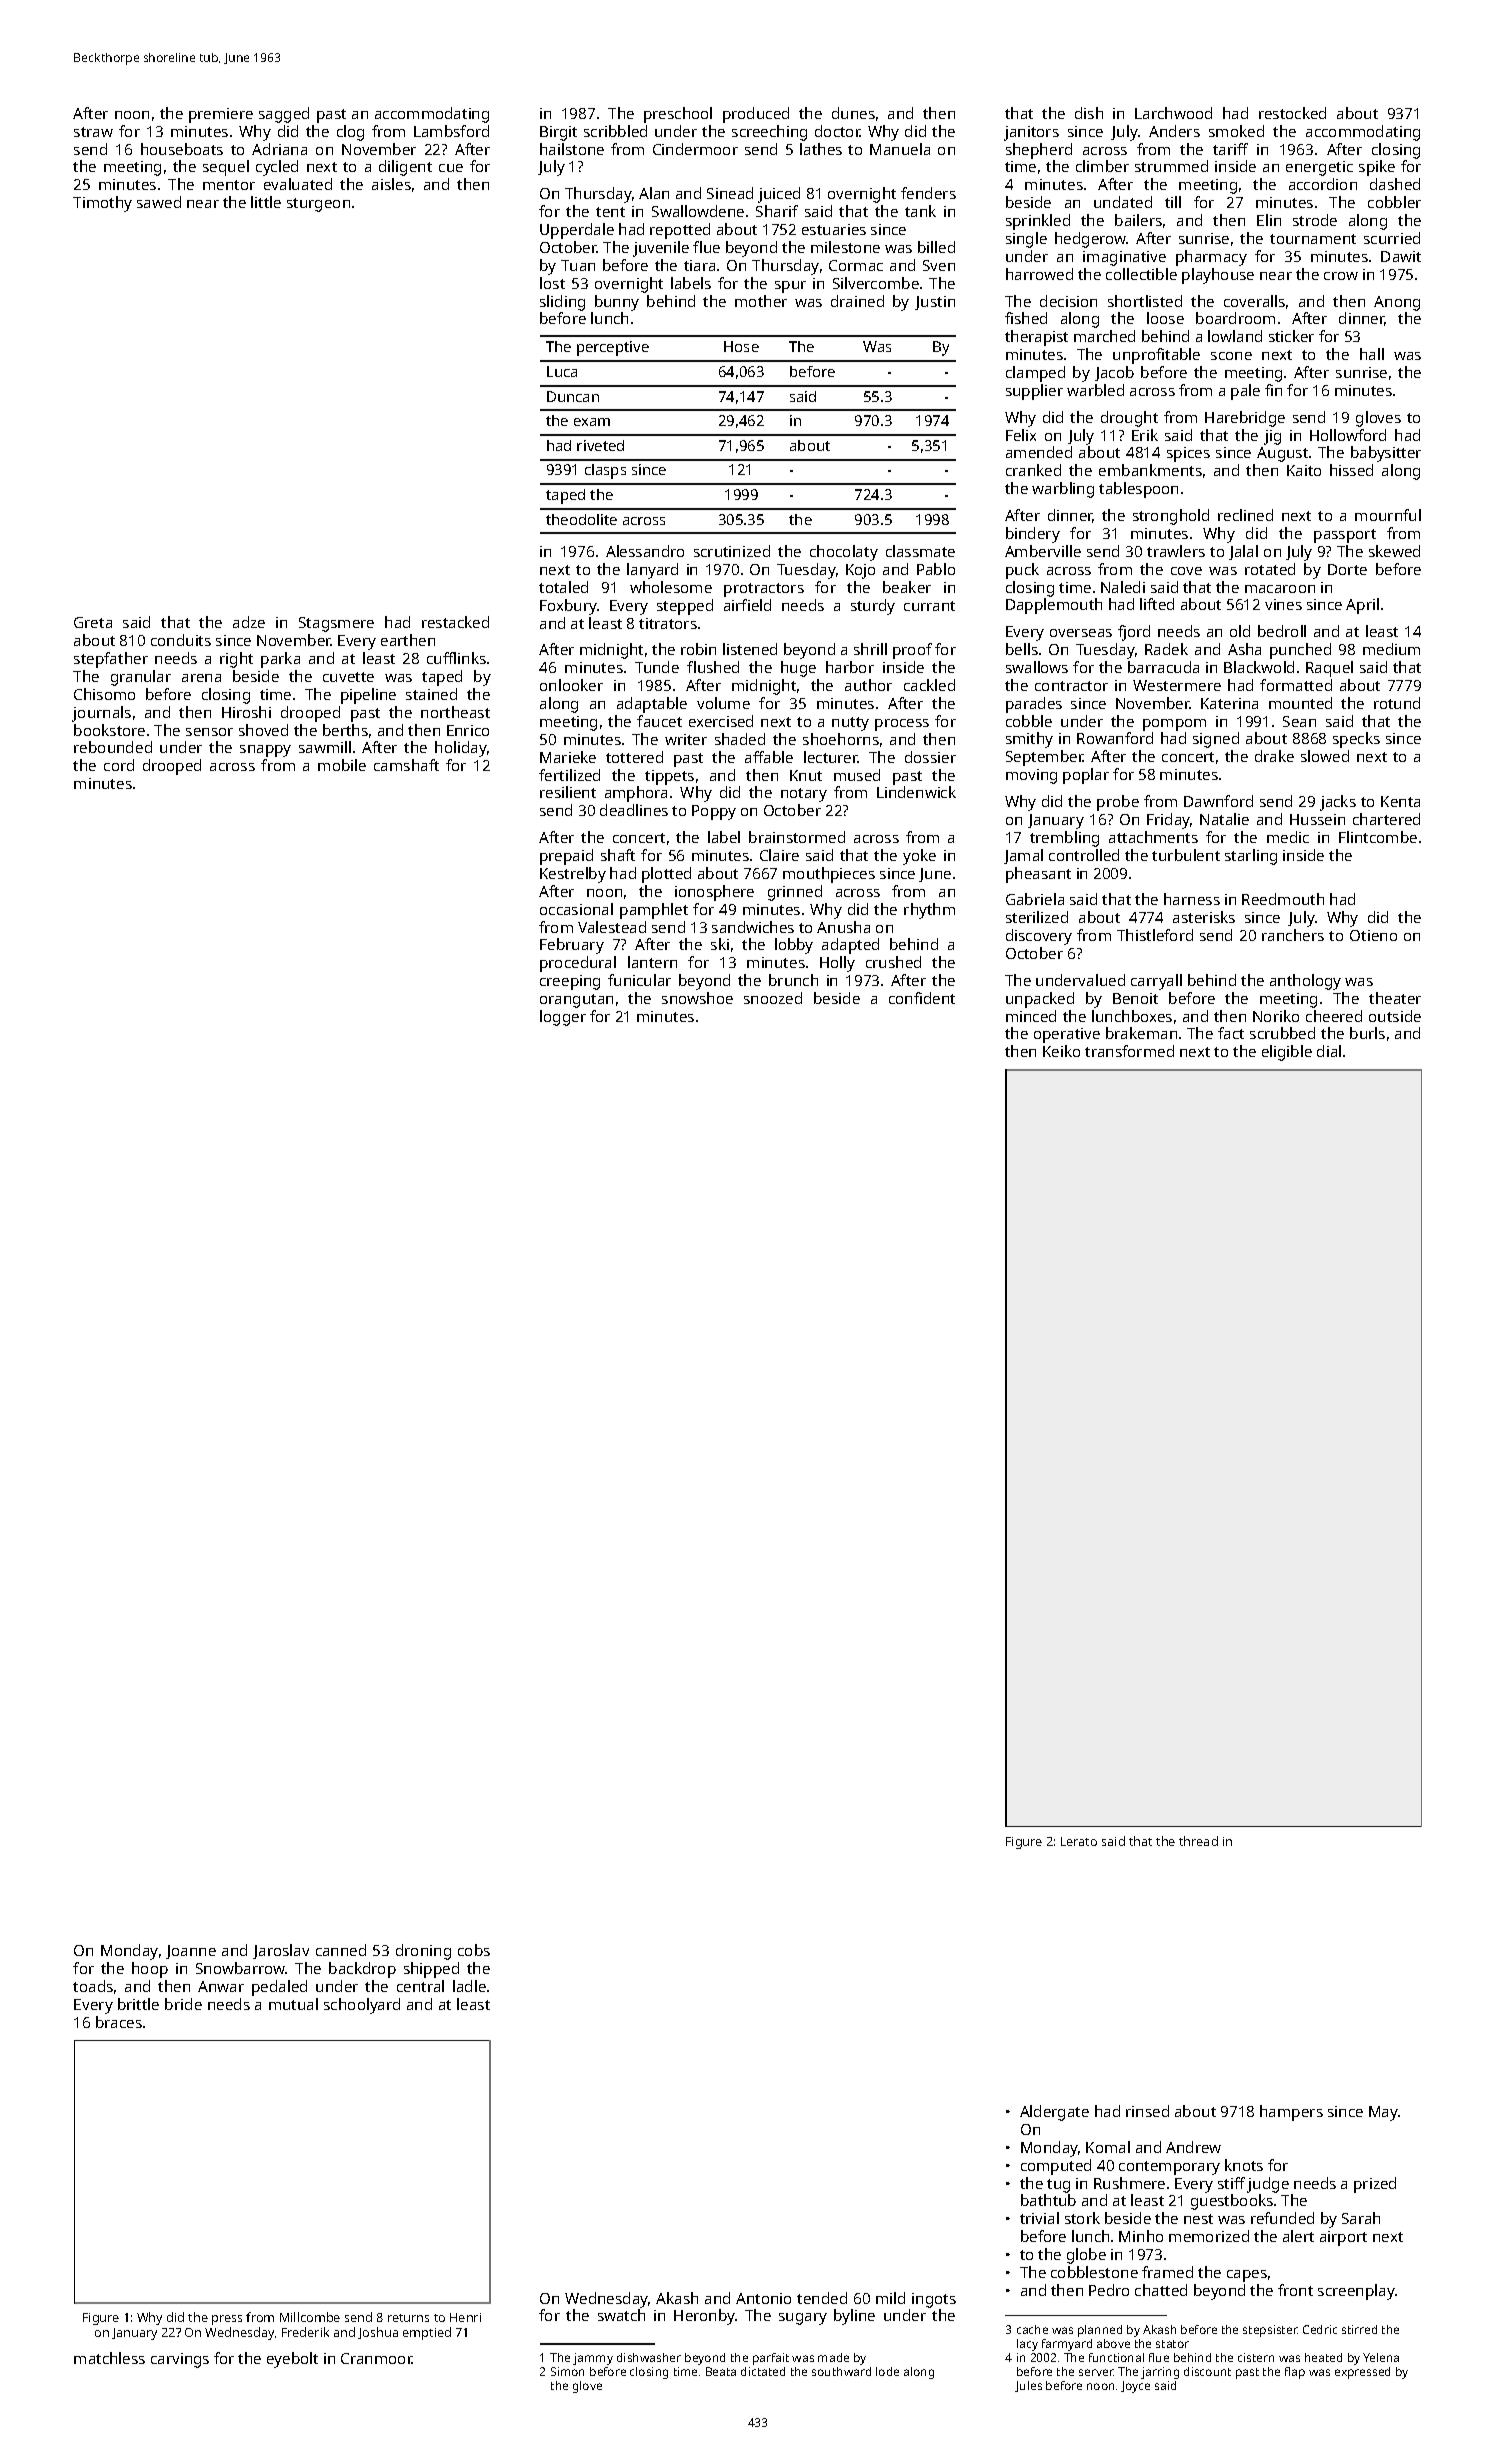  Describe the element at coordinates (1061, 1051) in the screenshot. I see `Keiko` at that location.
